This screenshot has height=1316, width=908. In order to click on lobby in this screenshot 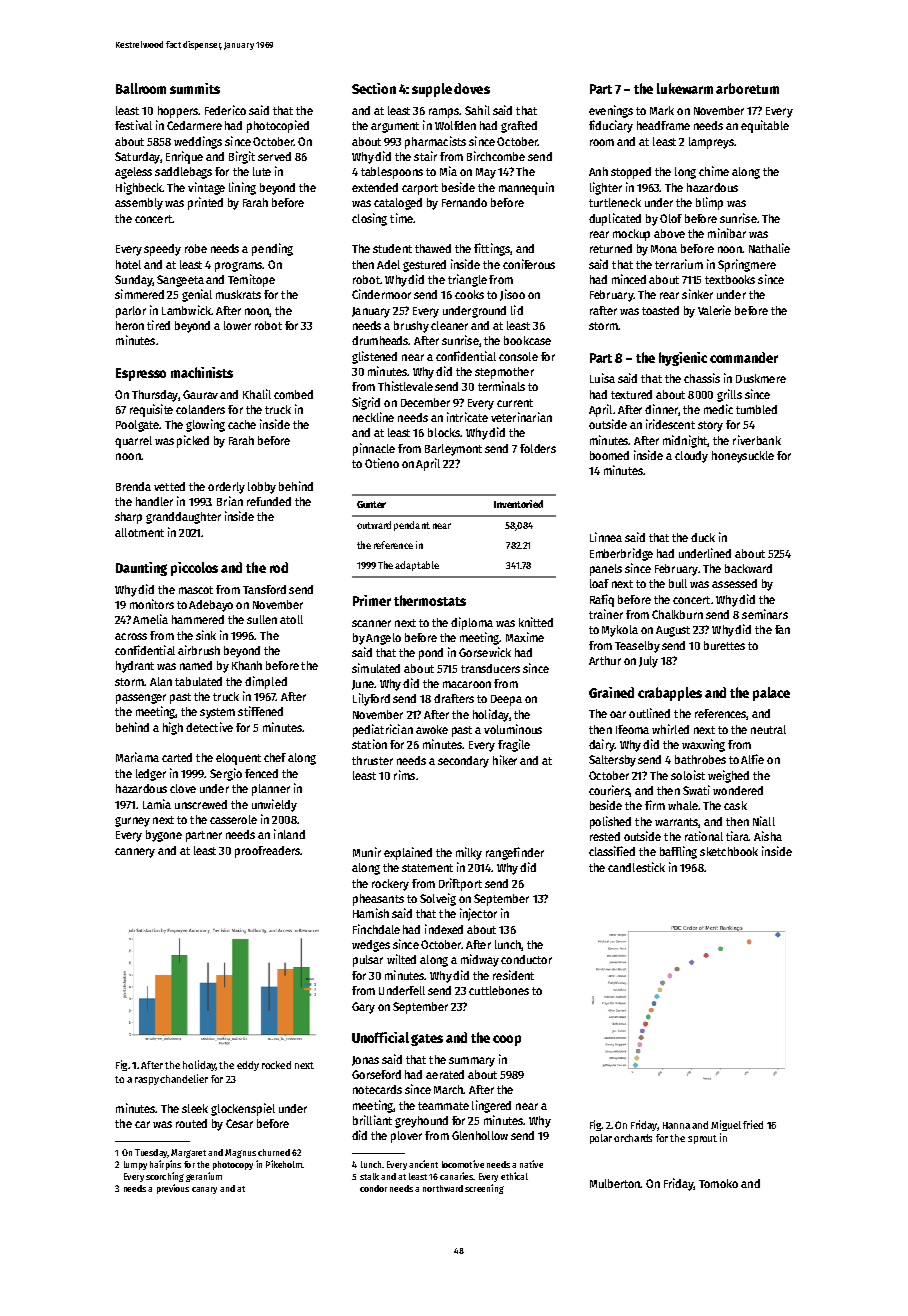, I will do `click(262, 488)`.
